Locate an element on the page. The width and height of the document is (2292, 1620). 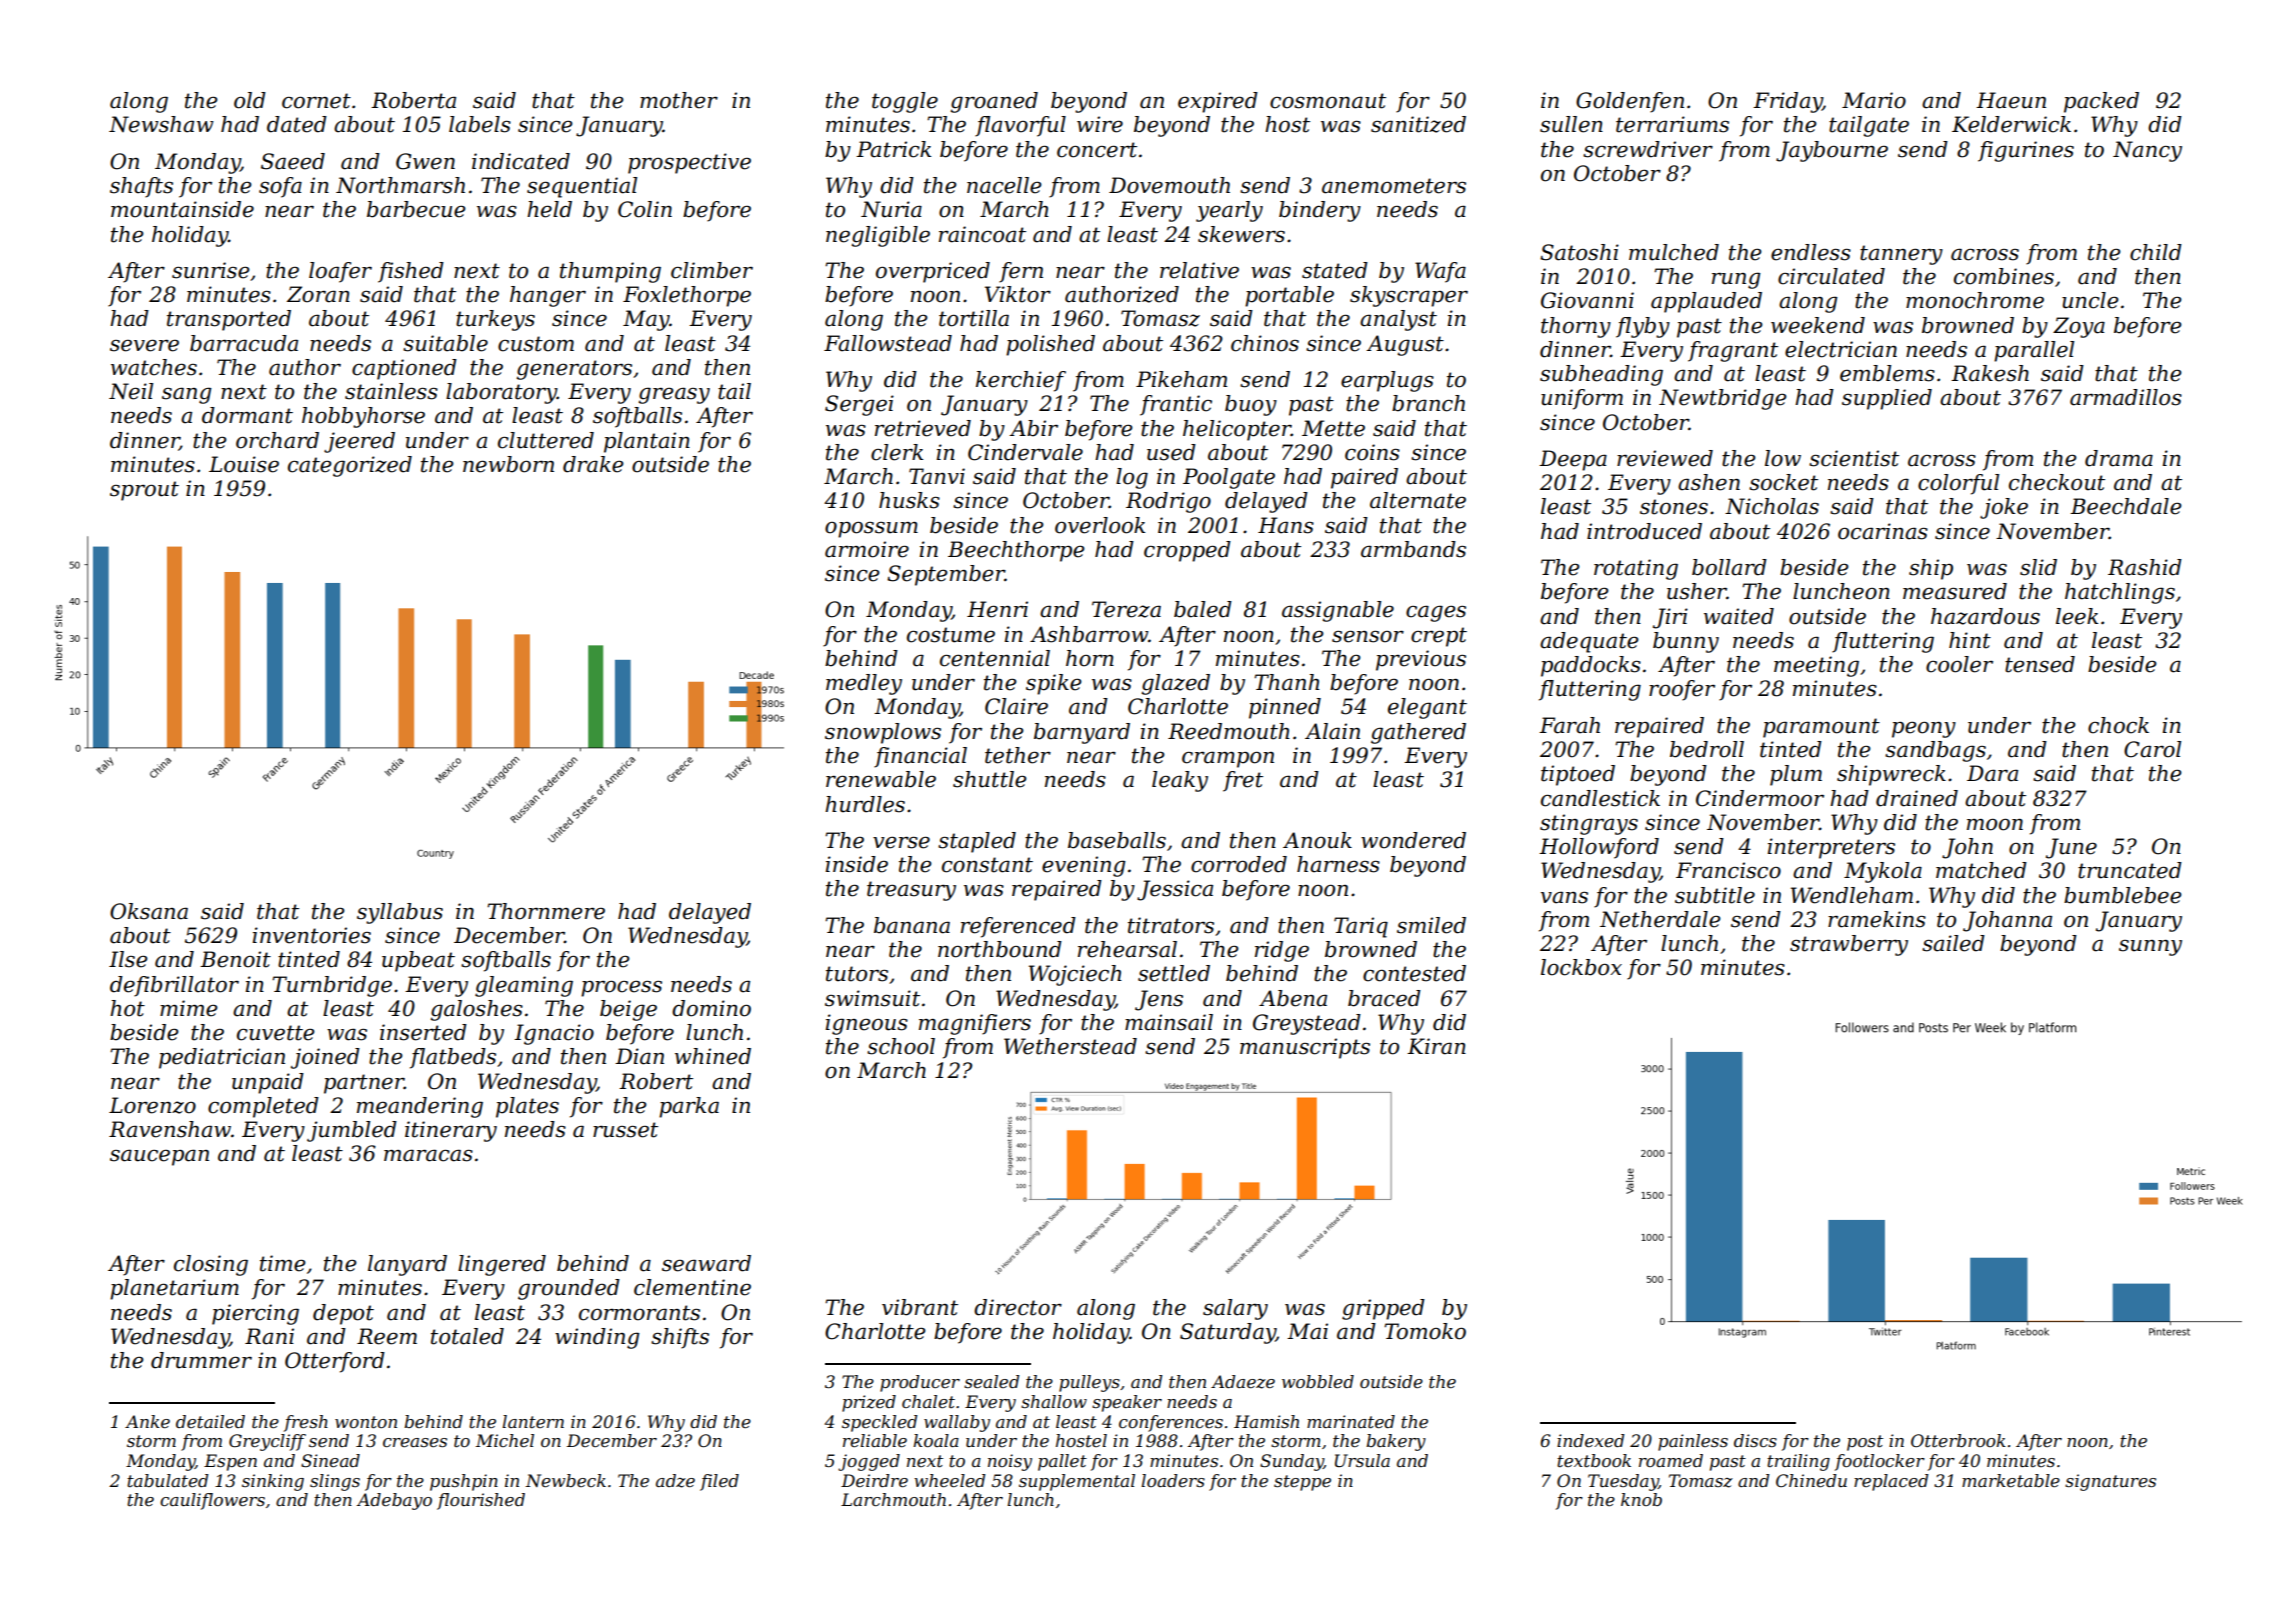
monochrome is located at coordinates (1975, 300).
